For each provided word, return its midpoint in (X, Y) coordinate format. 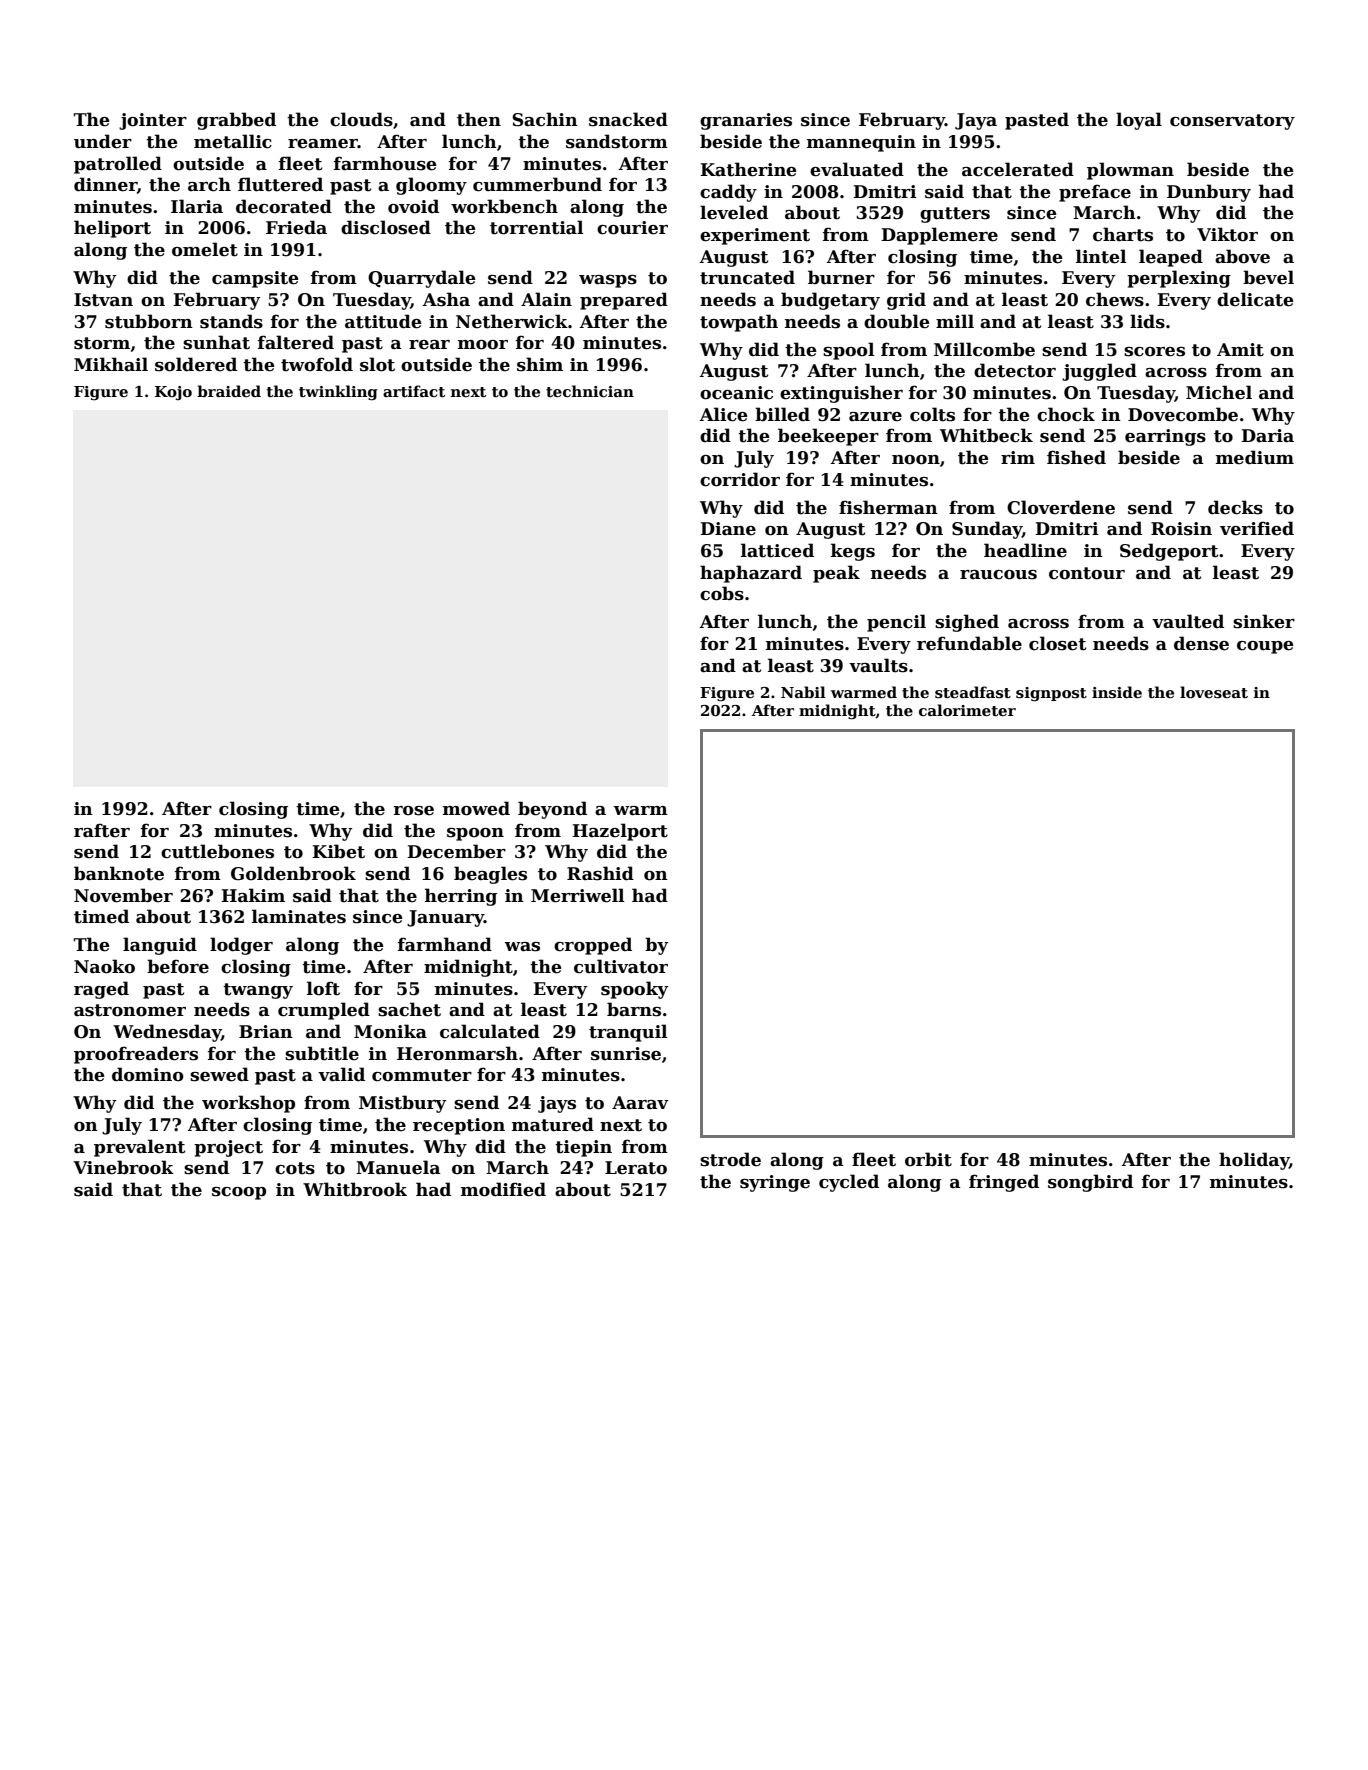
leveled (734, 212)
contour (1087, 573)
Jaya (976, 121)
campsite (255, 279)
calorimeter (967, 710)
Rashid (600, 873)
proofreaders (136, 1055)
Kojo (173, 393)
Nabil (803, 692)
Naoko (104, 966)
